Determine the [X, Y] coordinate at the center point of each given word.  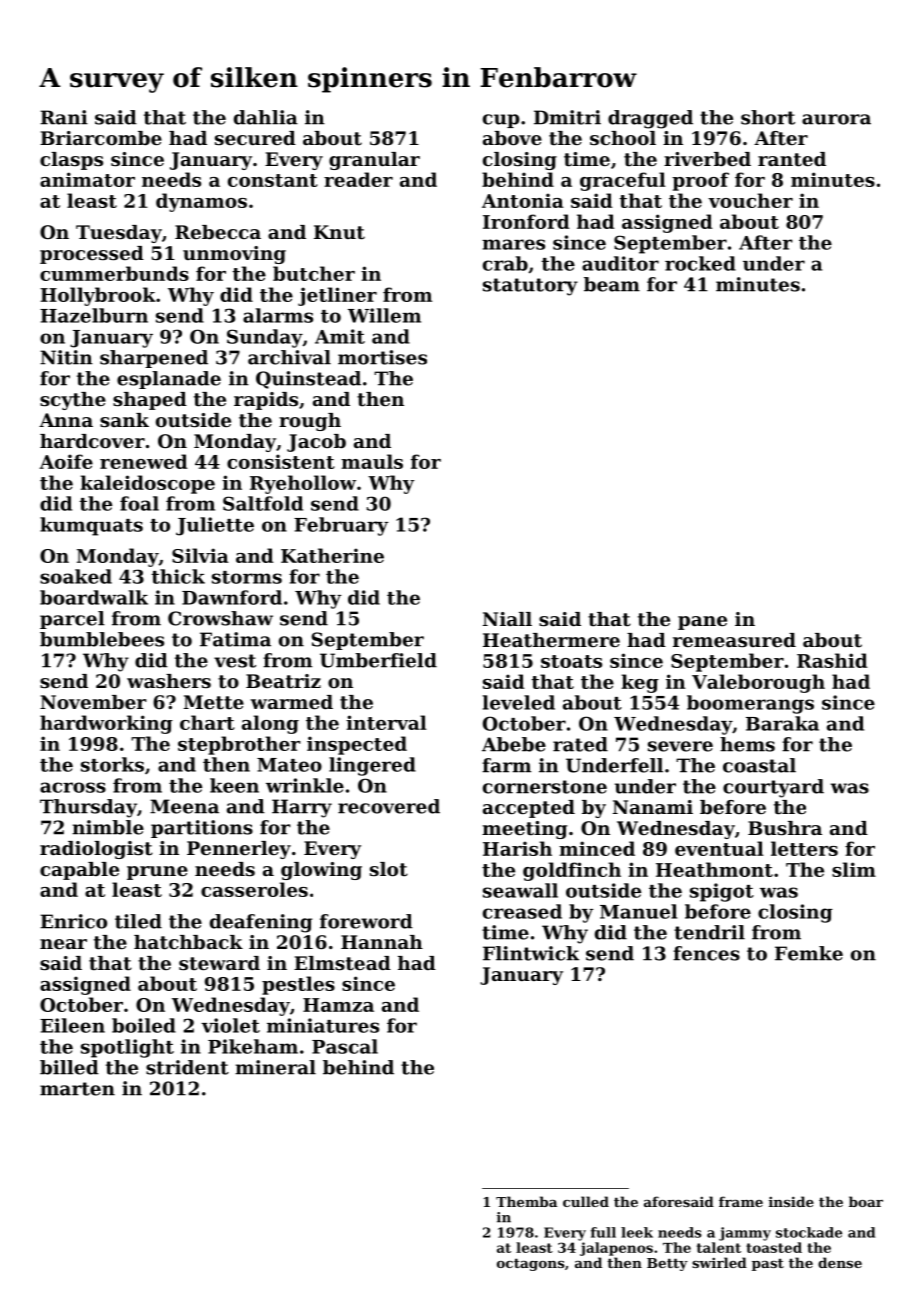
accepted [529, 809]
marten [77, 1089]
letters [804, 848]
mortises [382, 357]
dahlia [266, 117]
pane [702, 623]
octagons [531, 1264]
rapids [266, 401]
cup [501, 121]
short [768, 117]
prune [157, 873]
